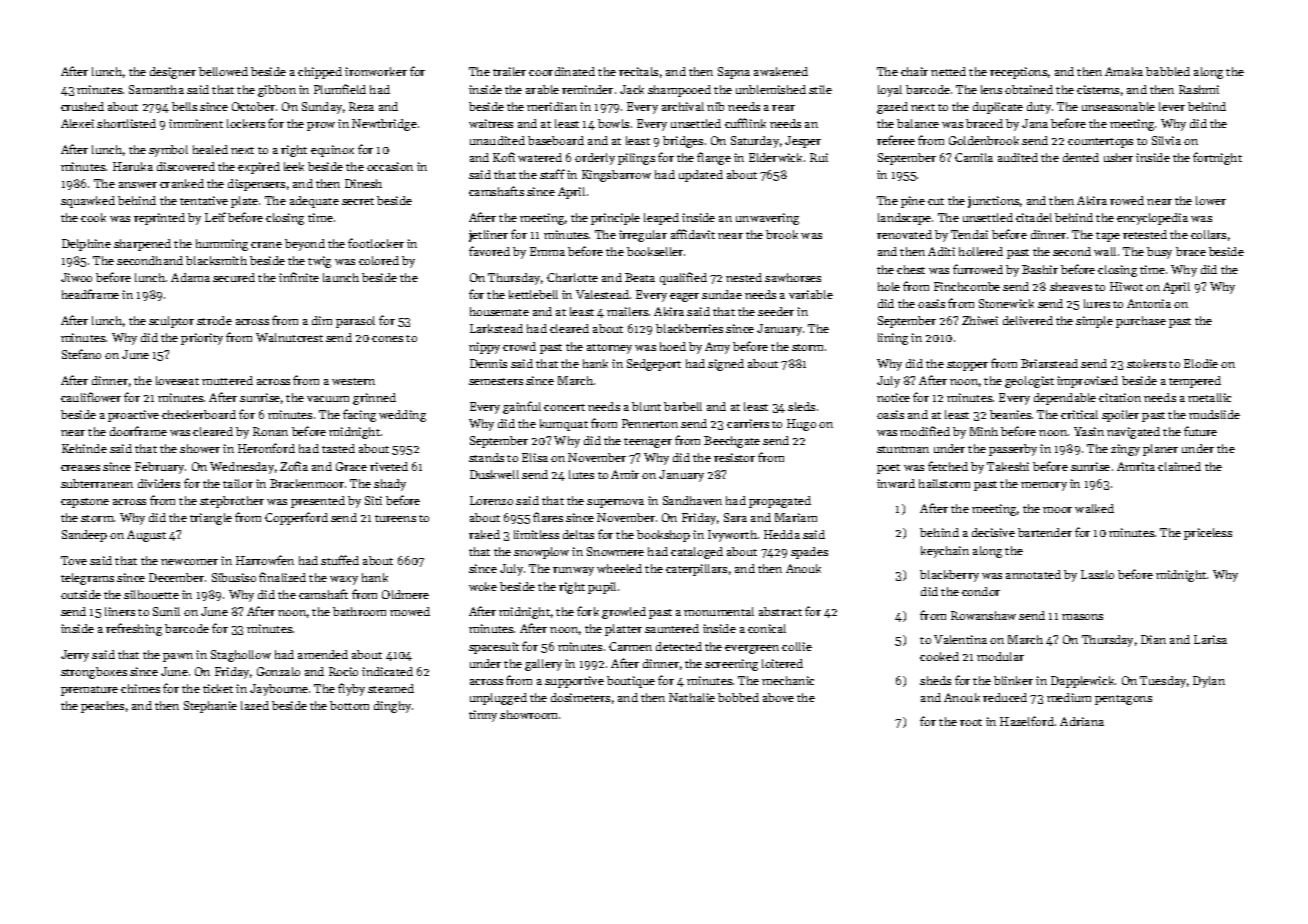  I want to click on woke, so click(483, 586).
